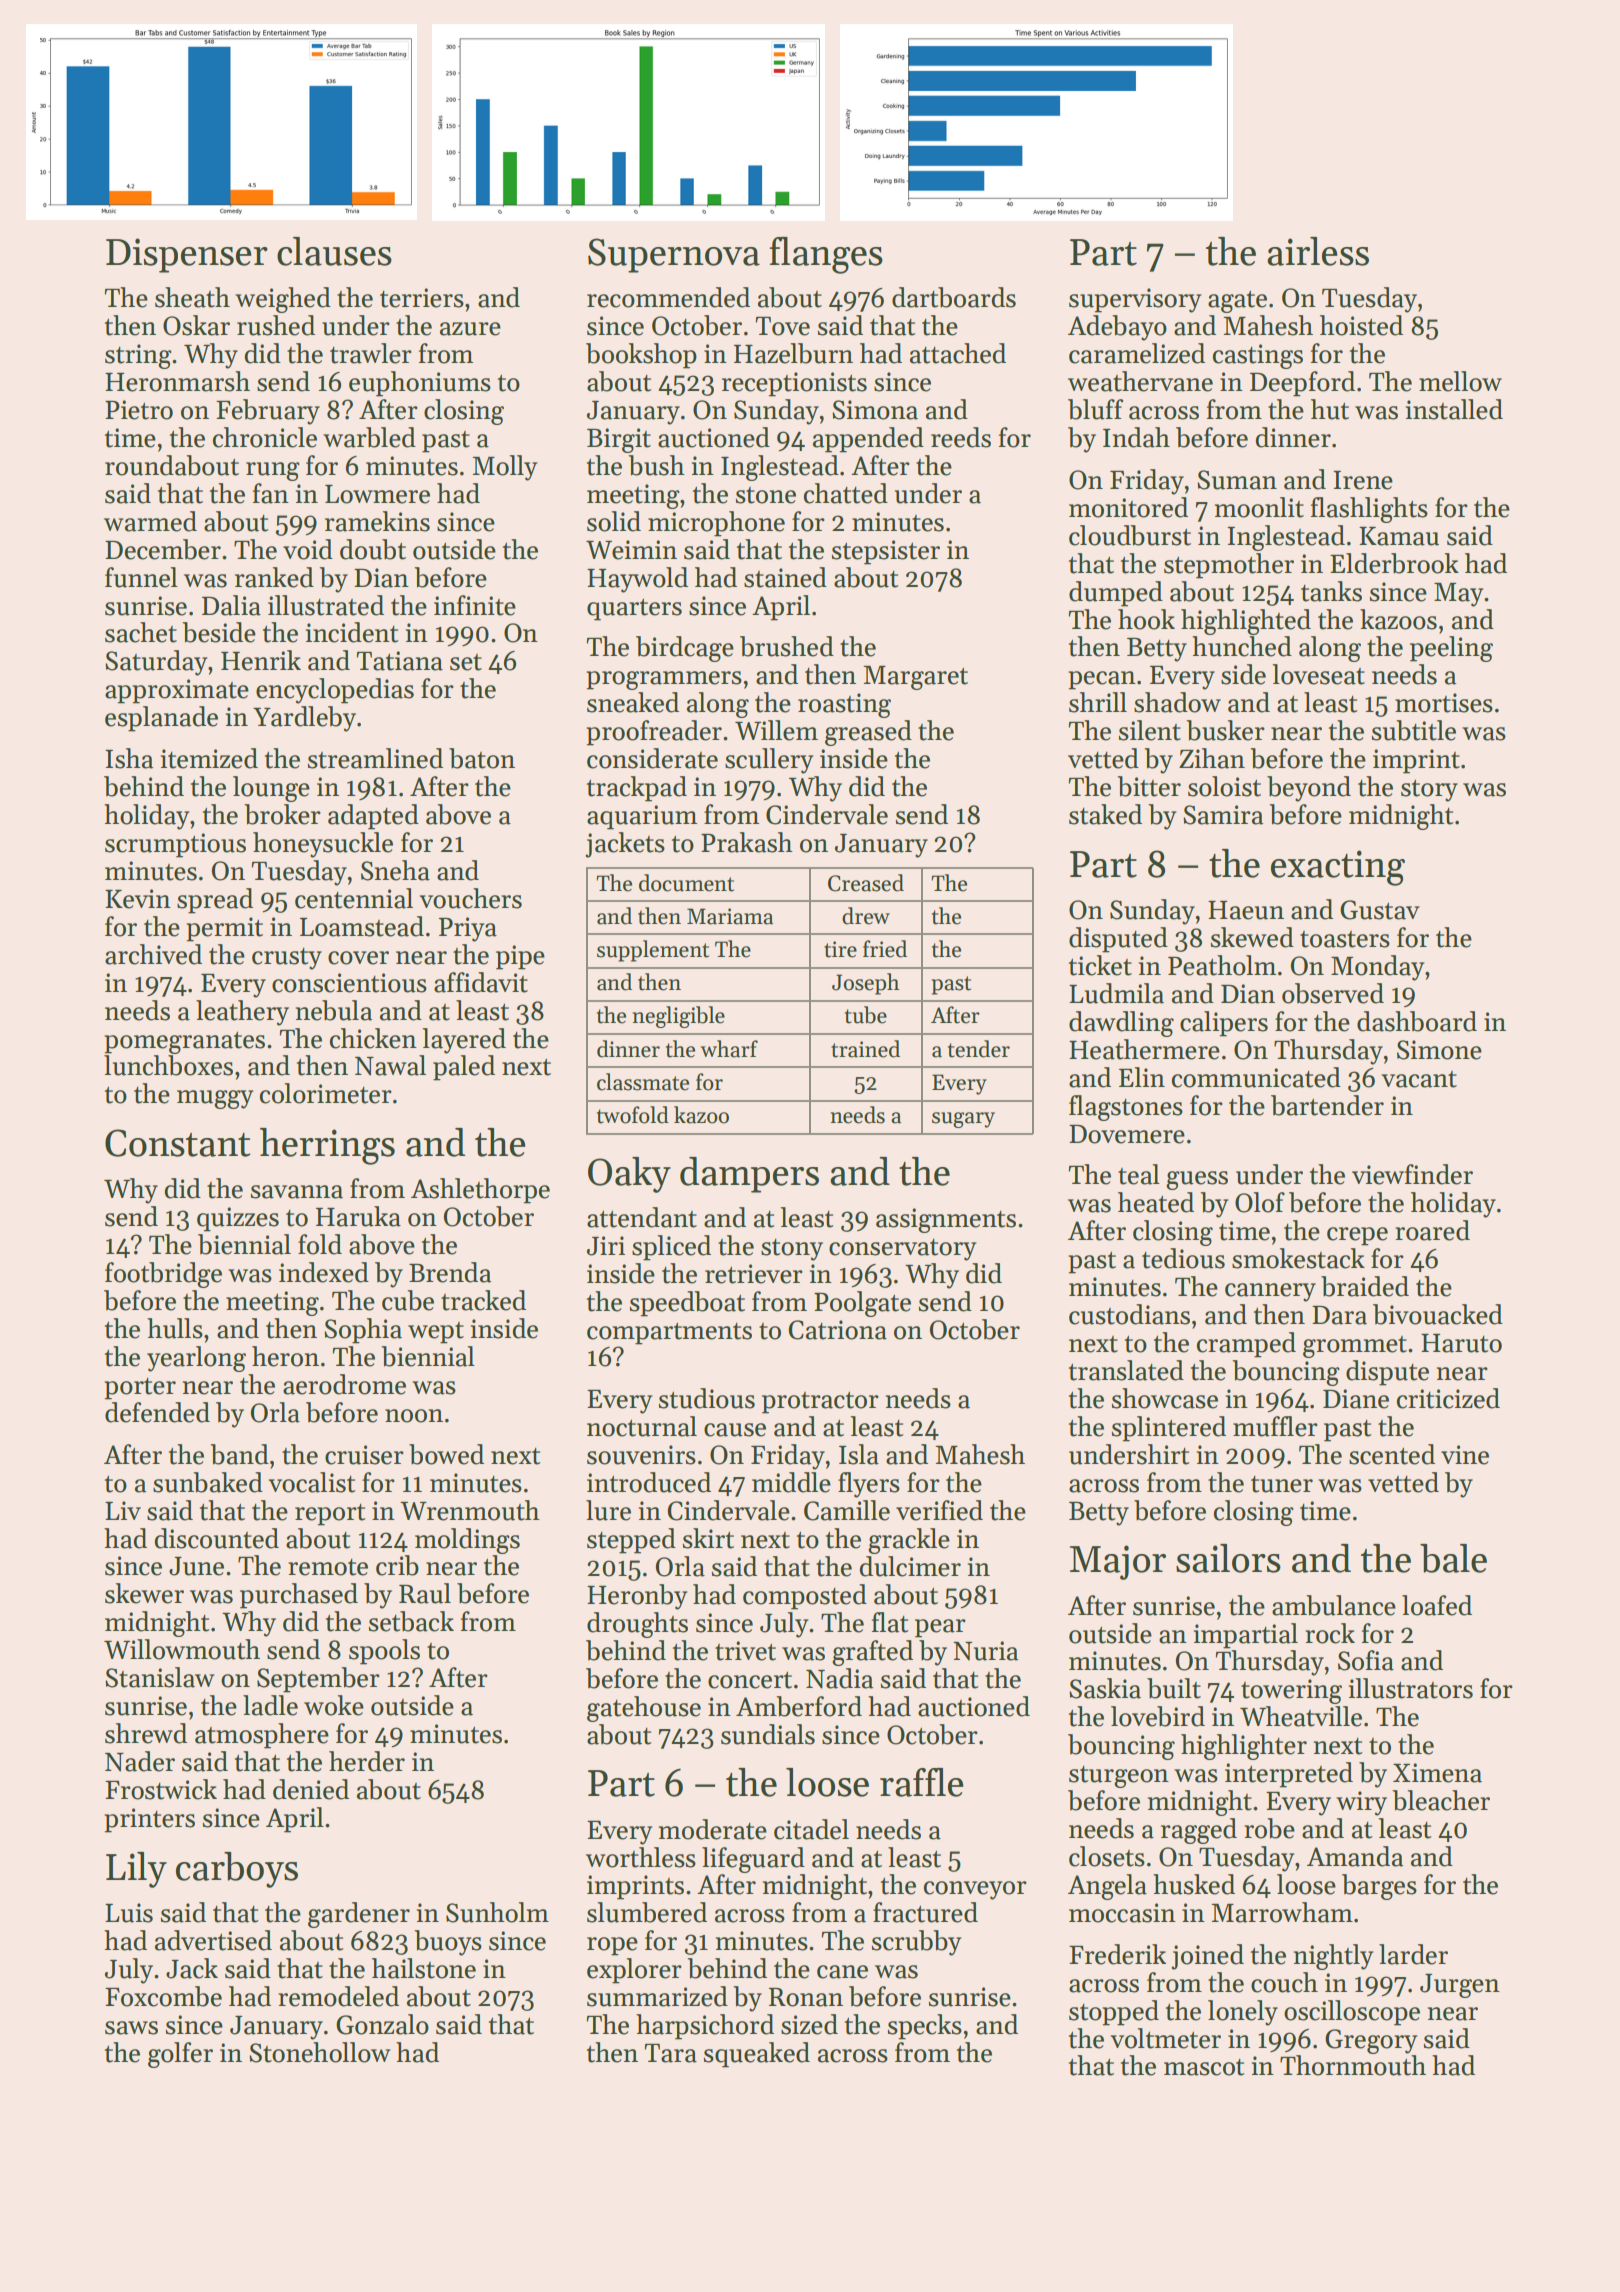 Image resolution: width=1620 pixels, height=2292 pixels. What do you see at coordinates (359, 1915) in the screenshot?
I see `gardener` at bounding box center [359, 1915].
